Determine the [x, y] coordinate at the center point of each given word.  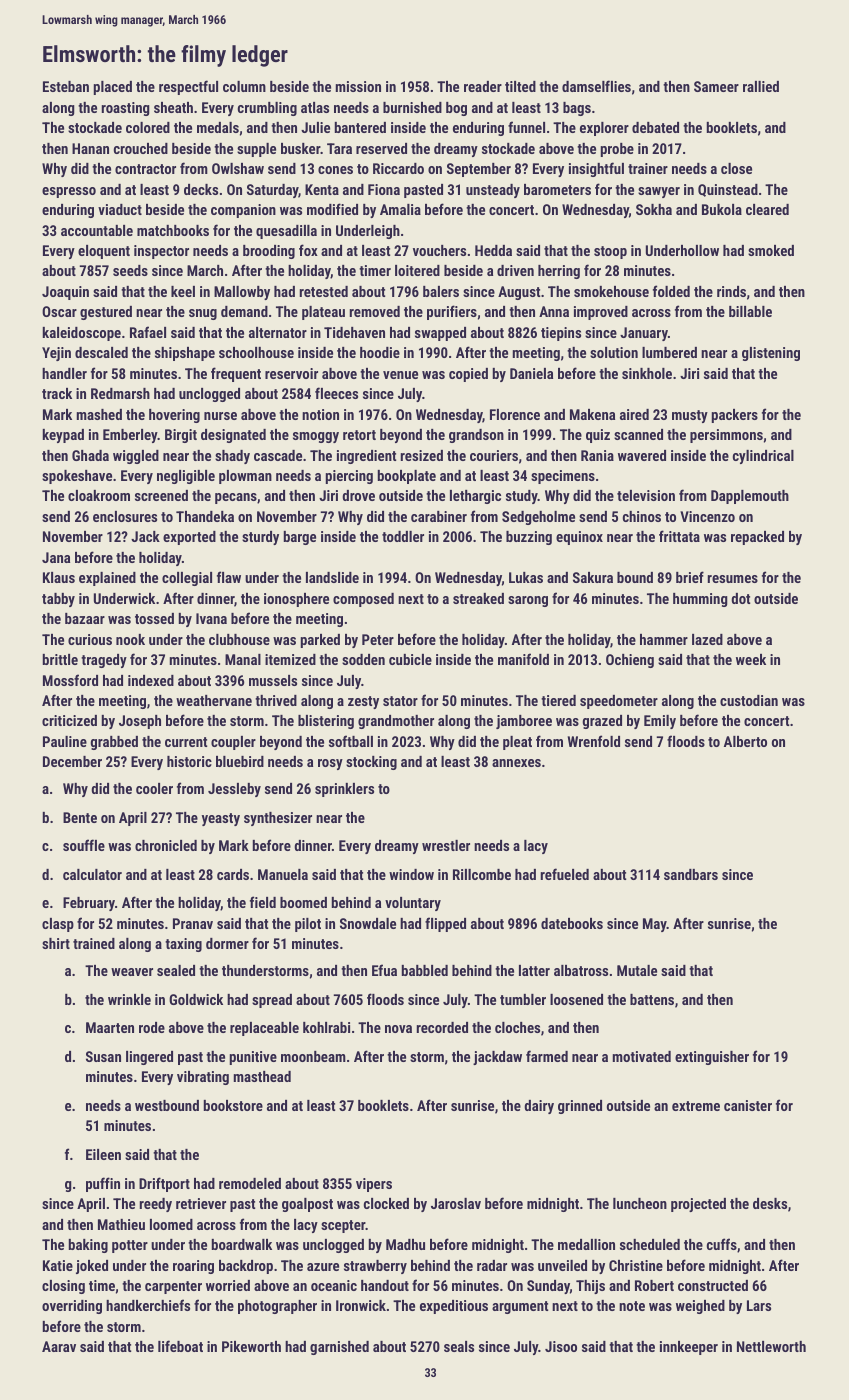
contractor [145, 169]
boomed [303, 902]
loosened [576, 999]
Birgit [181, 436]
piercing [349, 477]
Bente [80, 817]
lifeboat [180, 1346]
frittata [679, 536]
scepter [343, 1226]
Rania [597, 455]
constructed [713, 1285]
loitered [417, 270]
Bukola [722, 209]
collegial [187, 579]
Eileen [103, 1154]
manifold [523, 659]
